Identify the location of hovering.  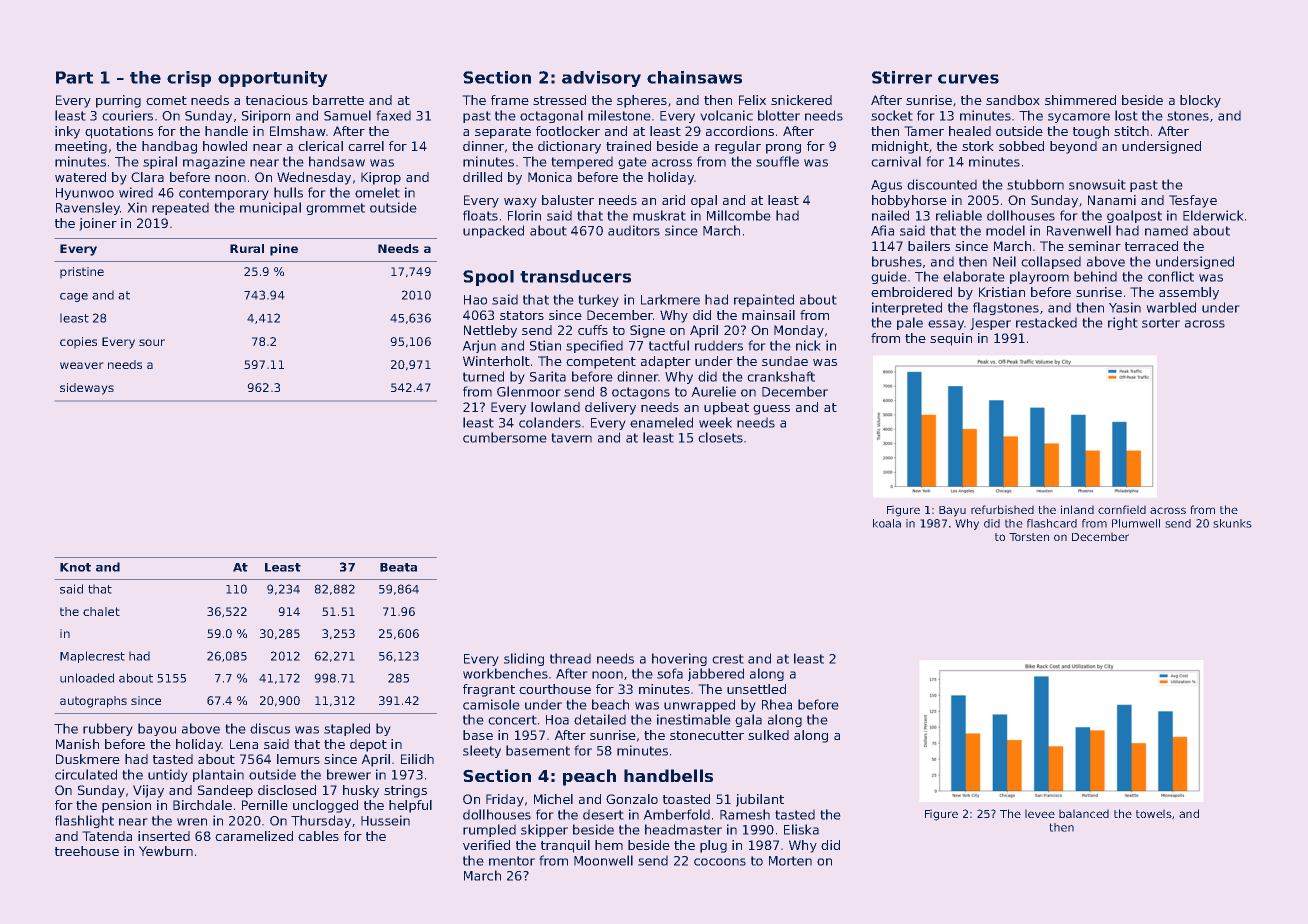
(679, 659).
